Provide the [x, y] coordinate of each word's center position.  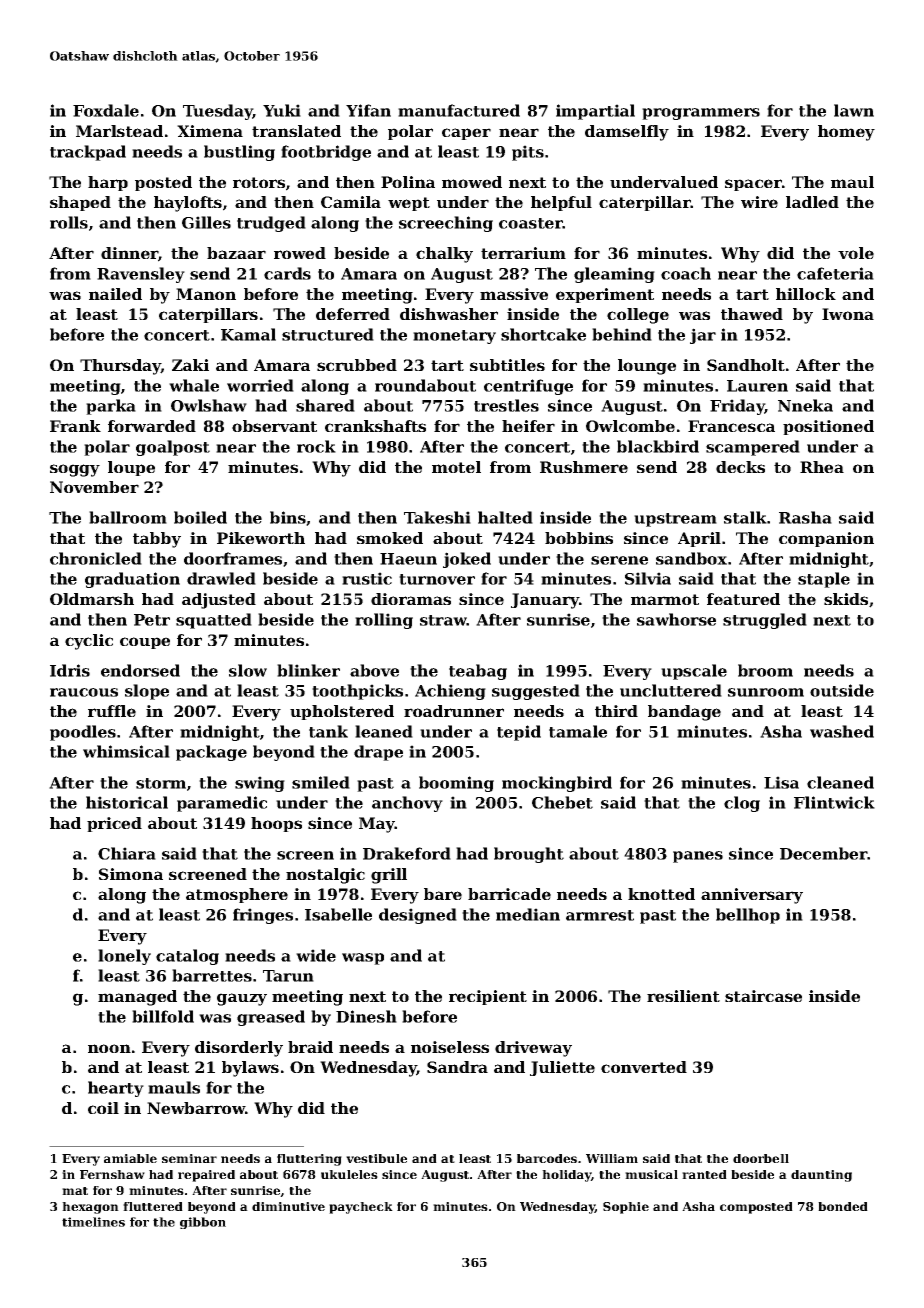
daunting [821, 1176]
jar [703, 336]
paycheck [361, 1208]
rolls [69, 222]
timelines [93, 1222]
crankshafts [375, 426]
